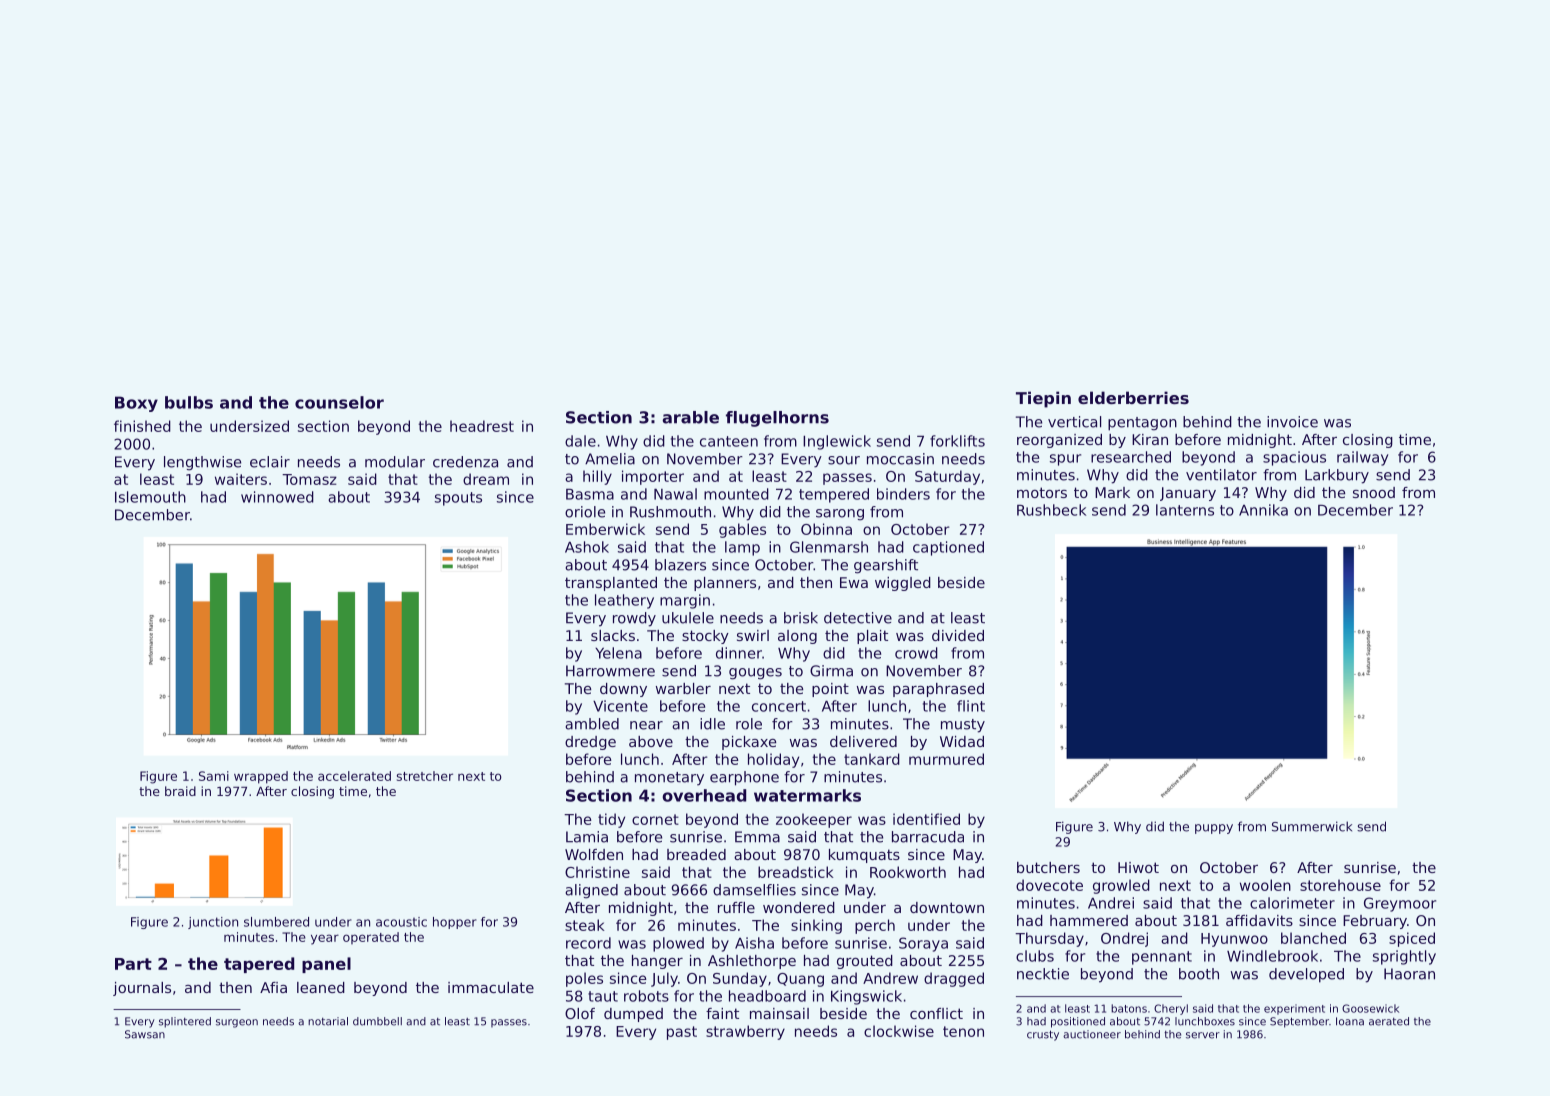  I want to click on tapered, so click(259, 965).
